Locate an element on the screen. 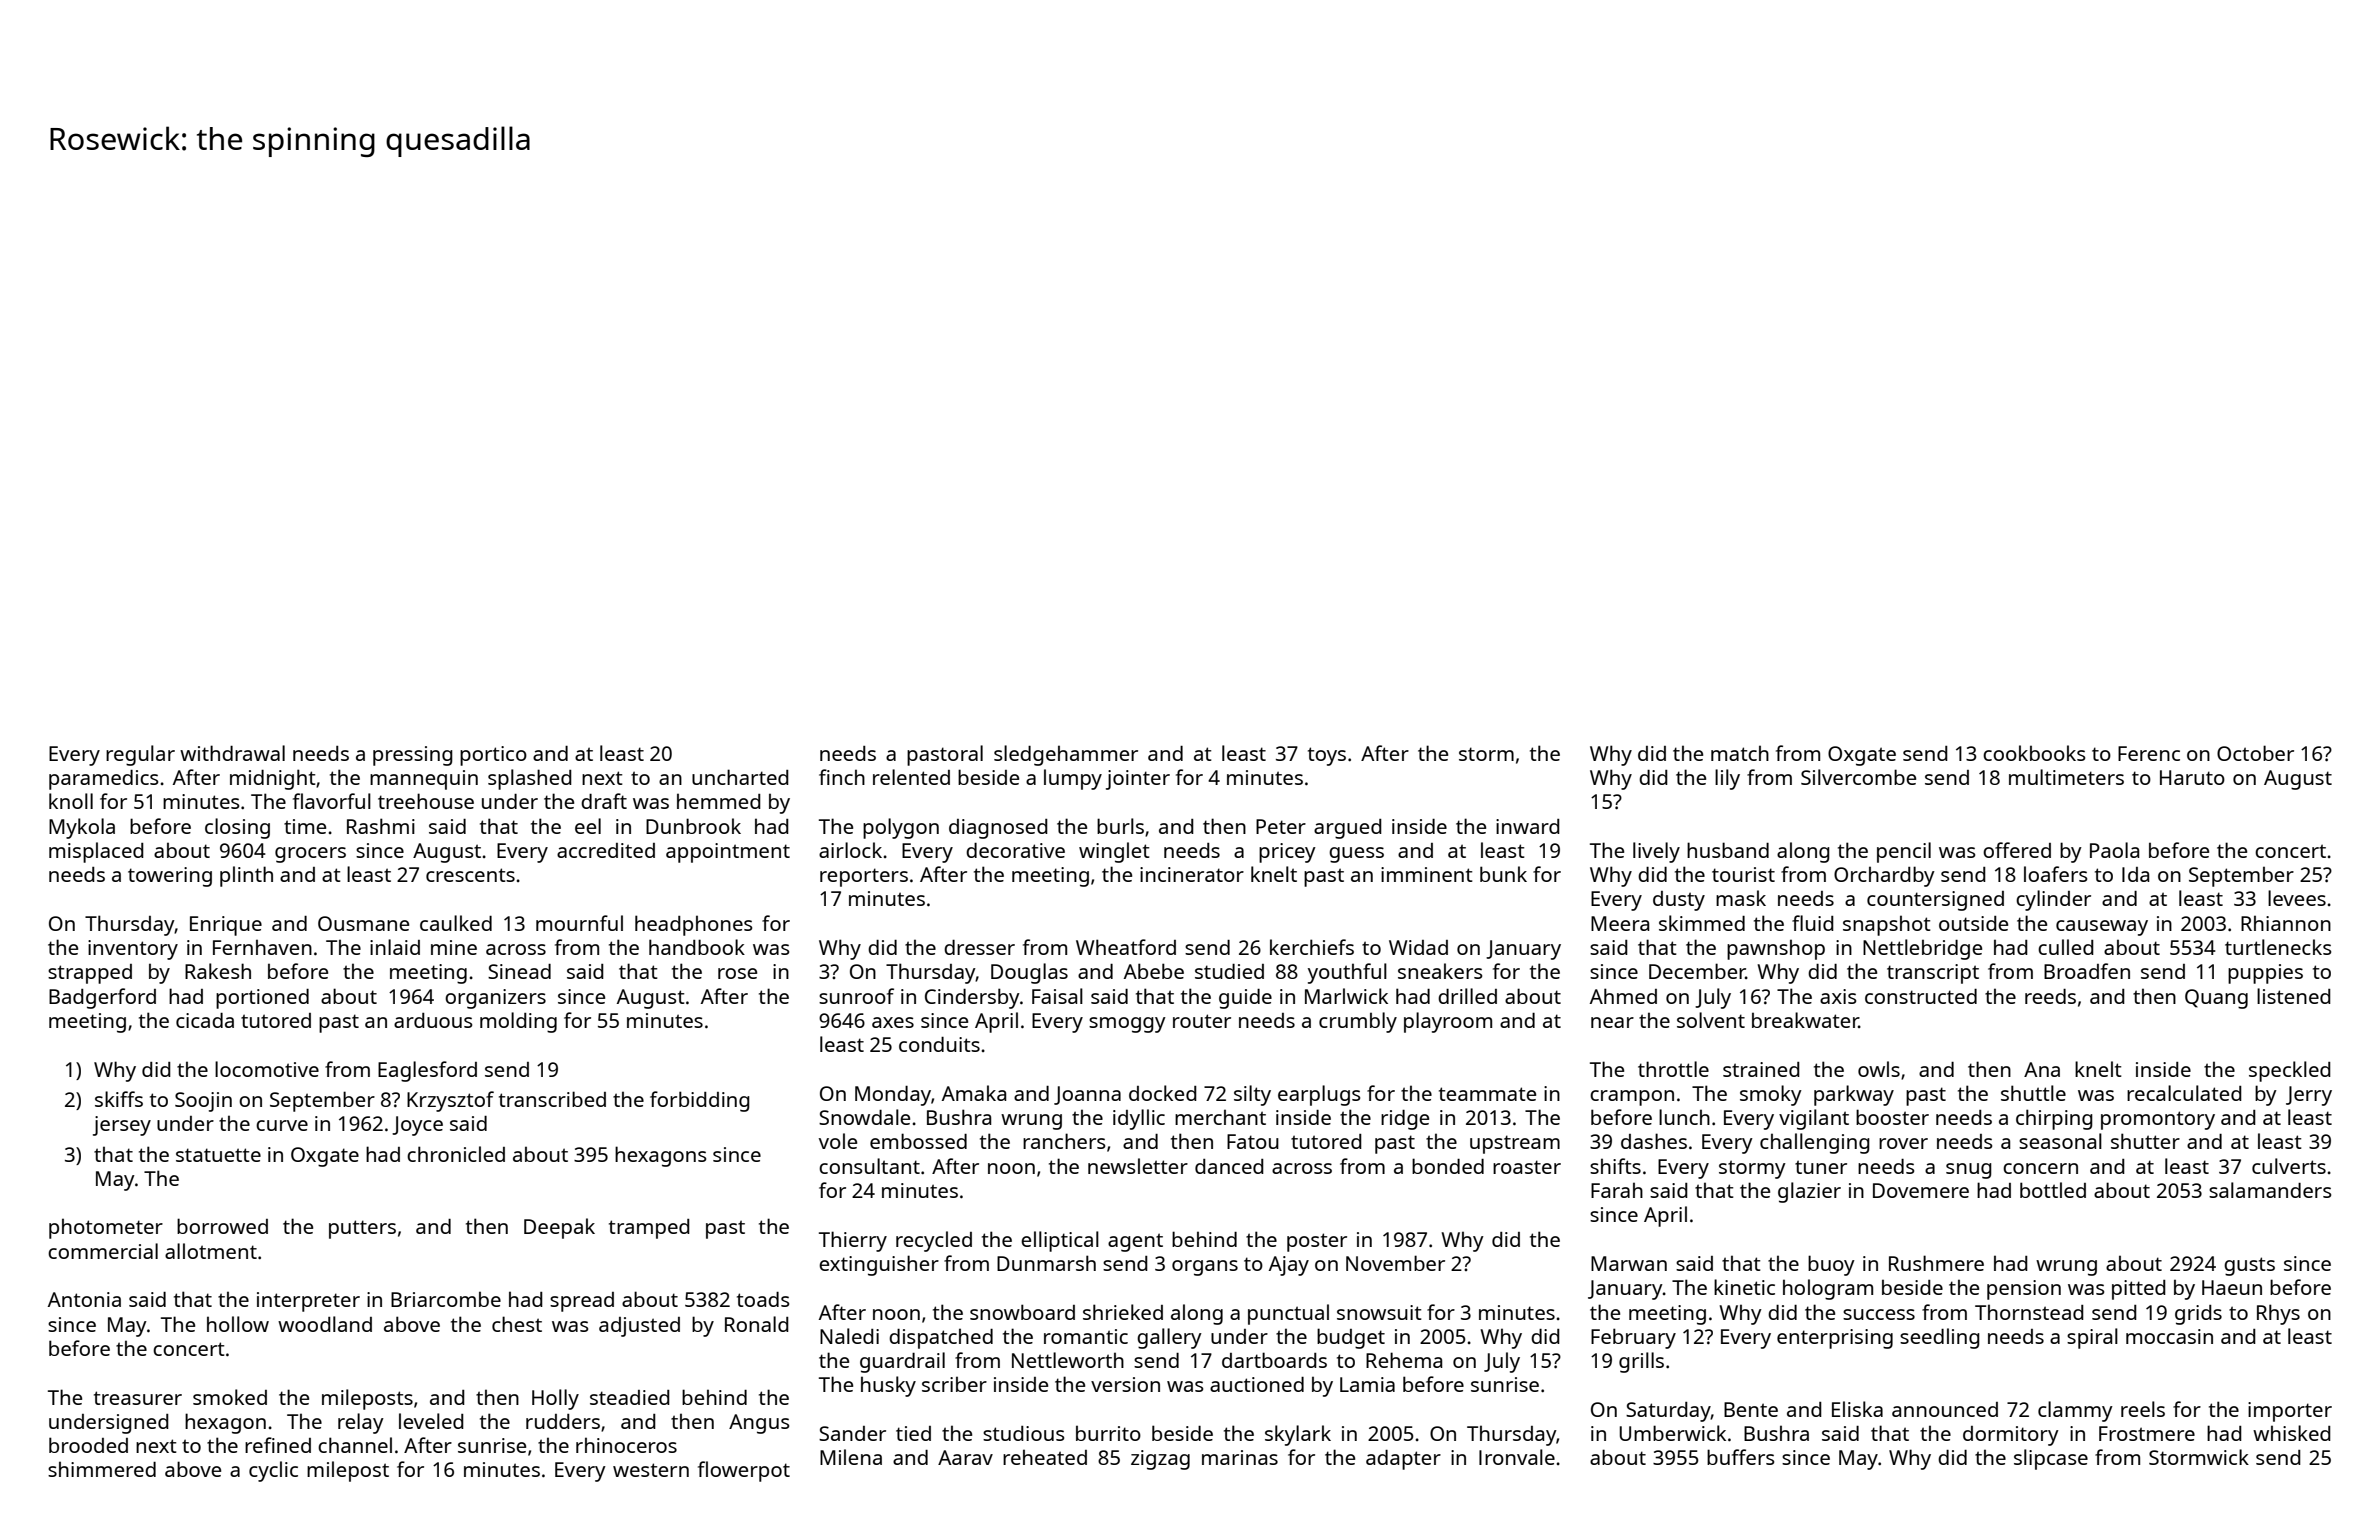  treasurer is located at coordinates (138, 1398).
